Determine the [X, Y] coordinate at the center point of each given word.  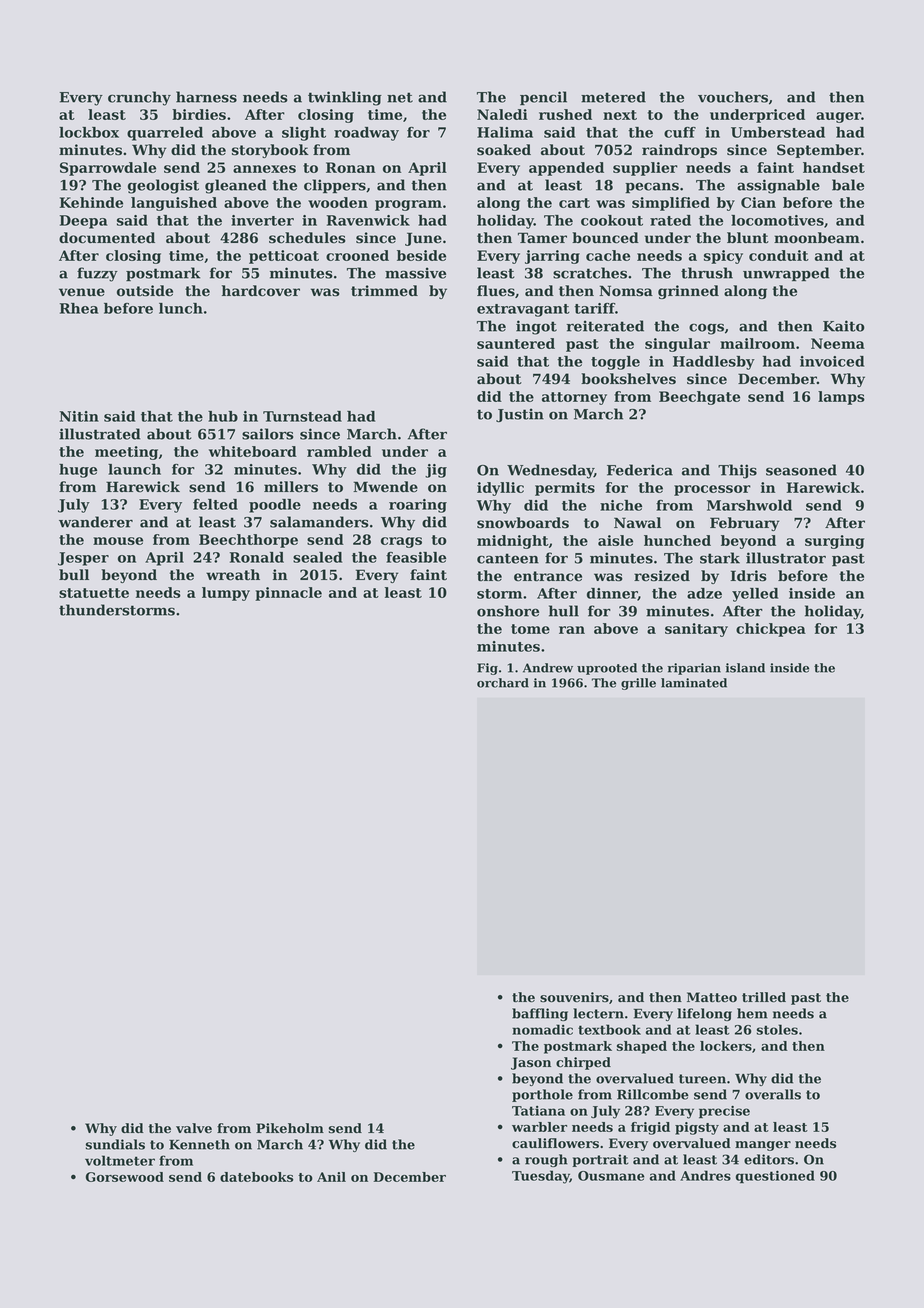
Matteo [712, 997]
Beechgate [699, 398]
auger [838, 117]
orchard [503, 683]
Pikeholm [290, 1128]
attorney [574, 398]
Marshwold [749, 505]
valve [194, 1128]
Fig [487, 669]
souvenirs [574, 997]
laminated [694, 683]
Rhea [79, 308]
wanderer [96, 522]
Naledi [502, 114]
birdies [199, 114]
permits [565, 489]
